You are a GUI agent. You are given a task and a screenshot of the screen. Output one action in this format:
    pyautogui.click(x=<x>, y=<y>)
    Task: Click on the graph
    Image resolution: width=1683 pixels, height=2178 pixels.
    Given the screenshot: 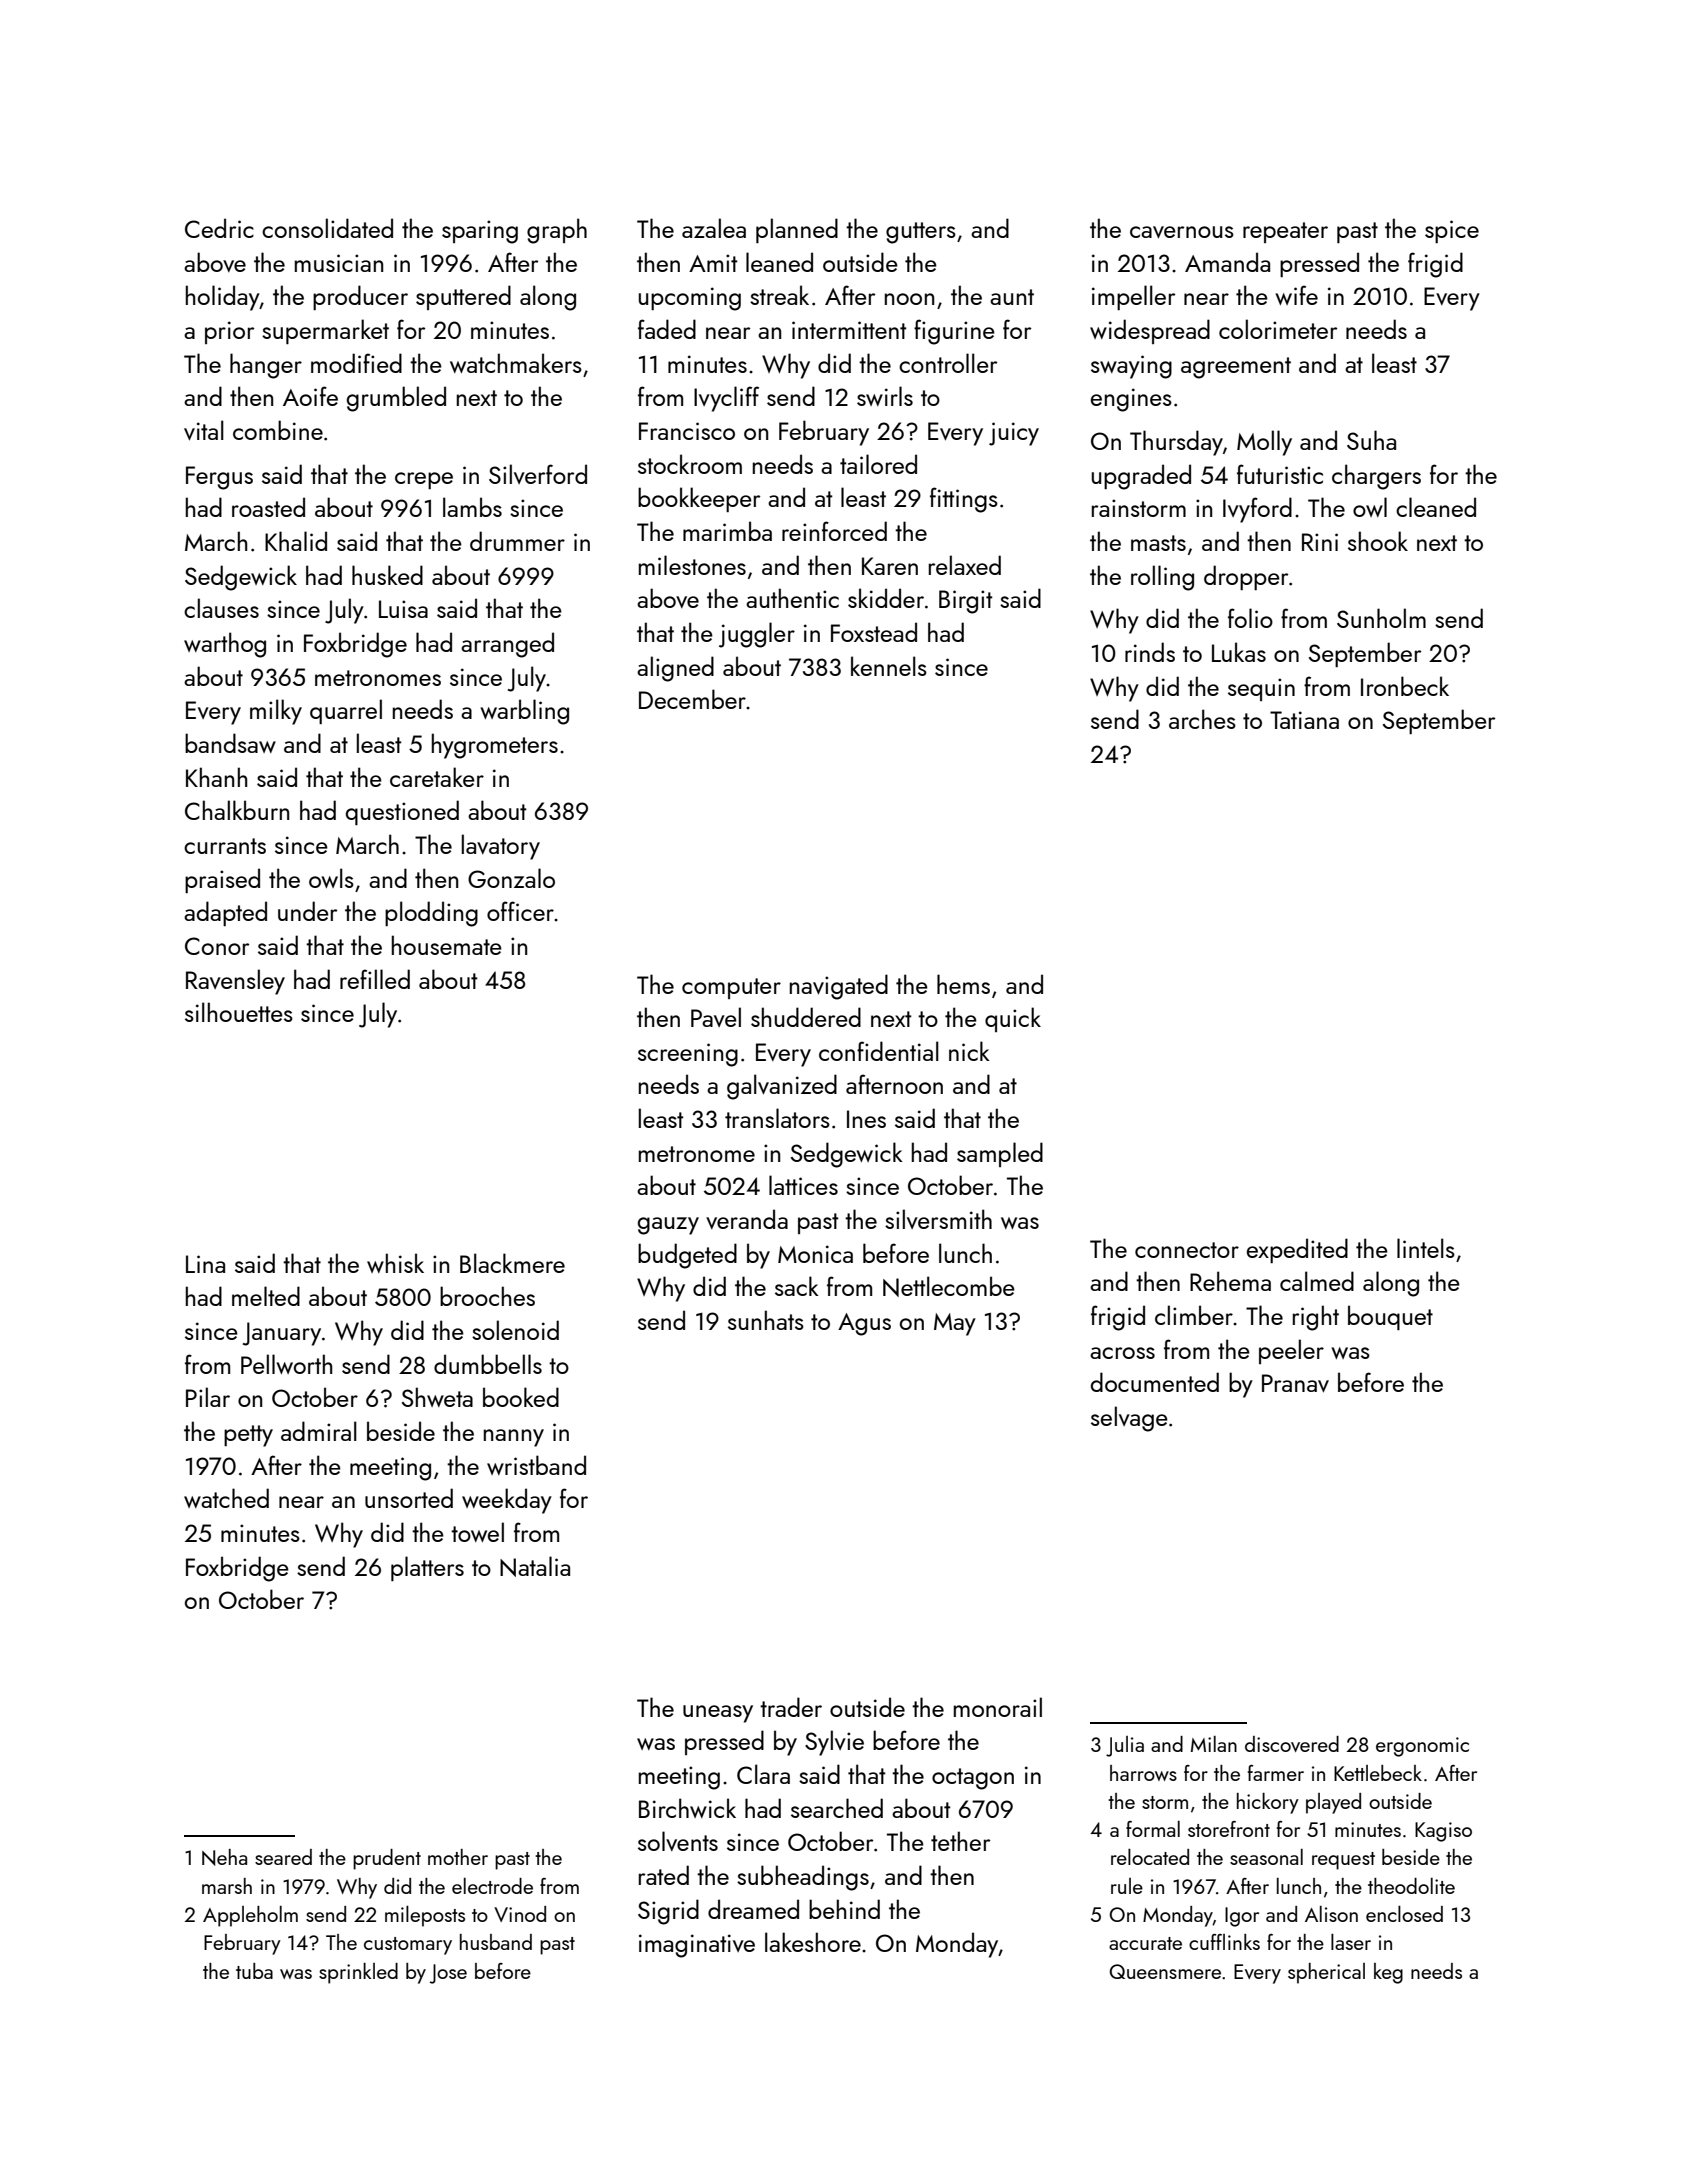 What is the action you would take?
    pyautogui.click(x=557, y=231)
